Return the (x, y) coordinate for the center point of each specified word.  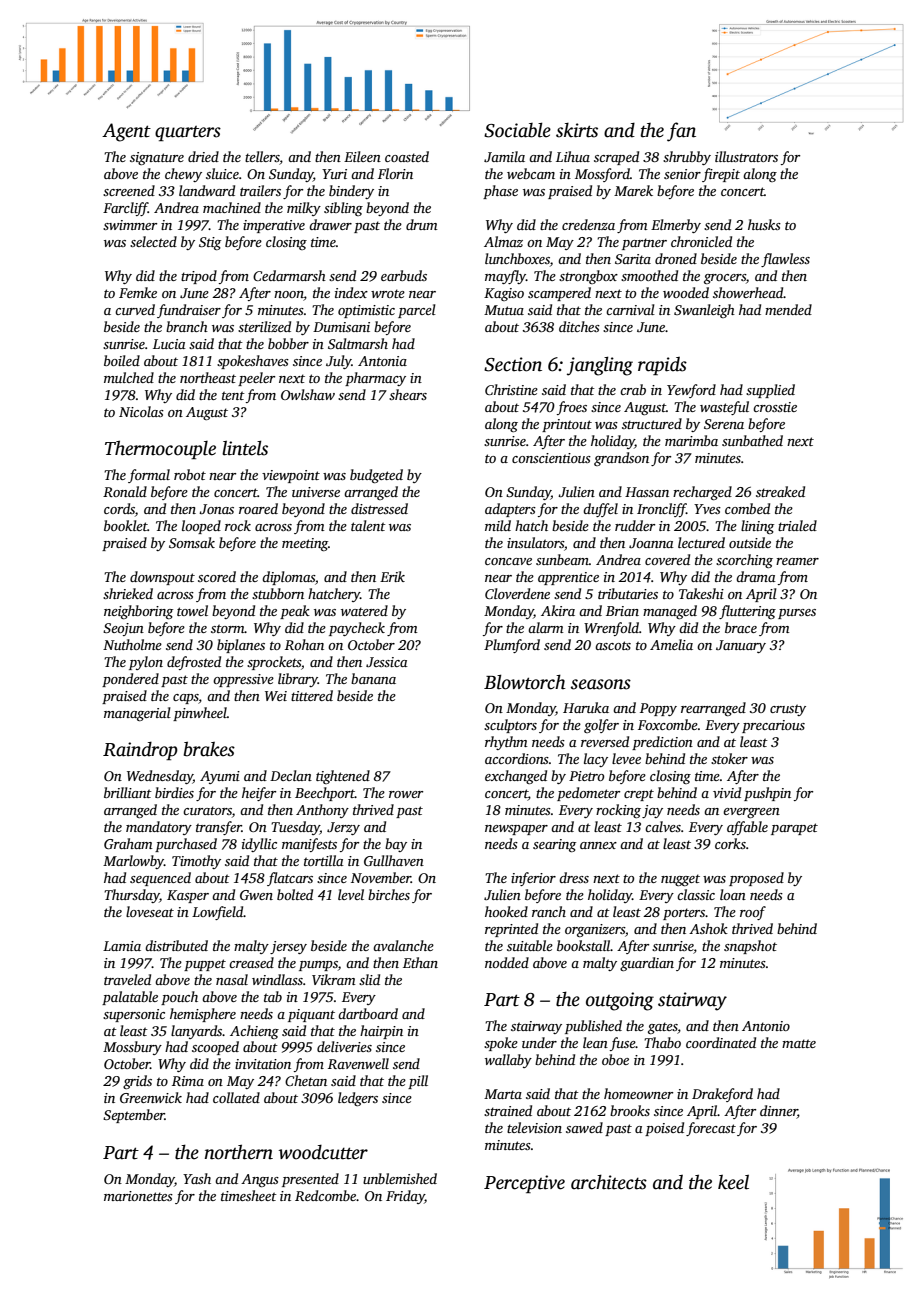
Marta (503, 1094)
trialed (797, 525)
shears (408, 394)
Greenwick (151, 1097)
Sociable (517, 130)
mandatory (159, 828)
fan (681, 132)
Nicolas (141, 411)
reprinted (511, 930)
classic (696, 894)
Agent (126, 132)
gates (662, 1028)
